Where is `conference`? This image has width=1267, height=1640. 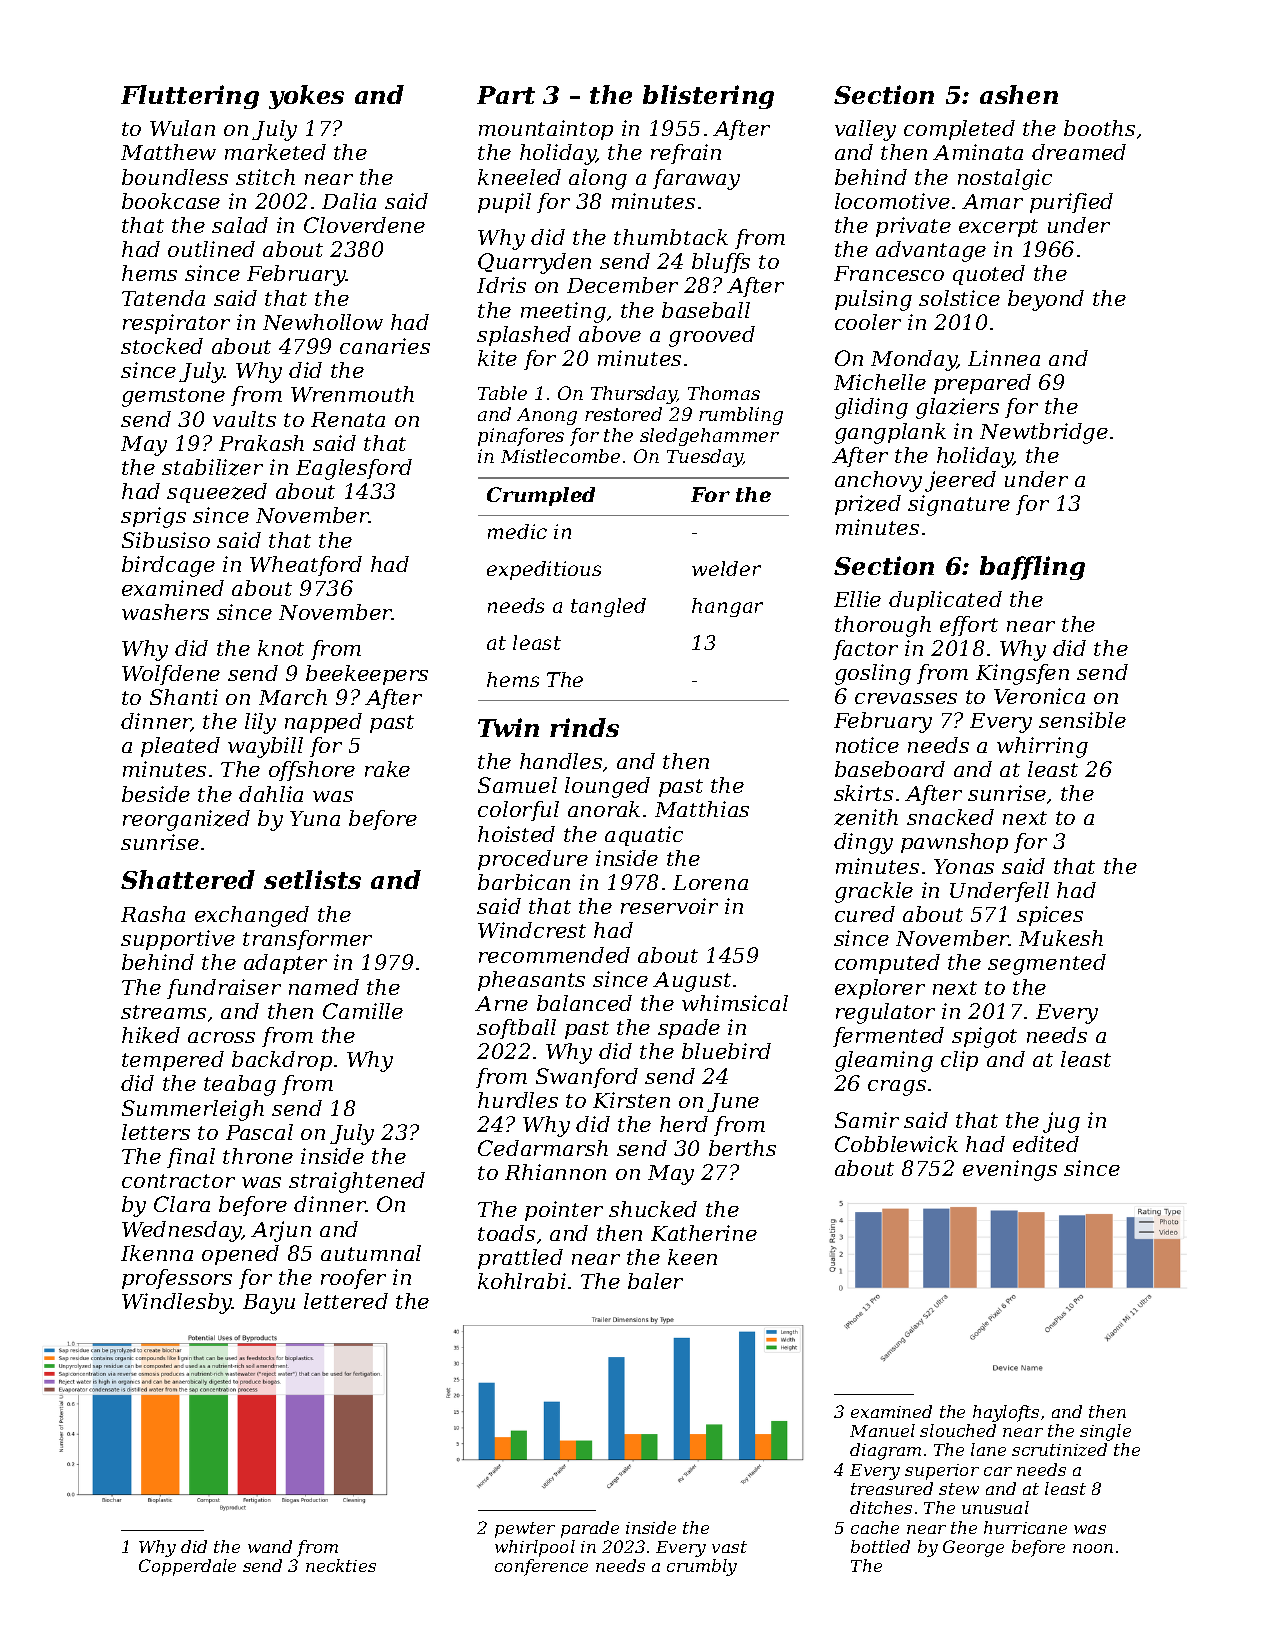
conference is located at coordinates (541, 1567).
